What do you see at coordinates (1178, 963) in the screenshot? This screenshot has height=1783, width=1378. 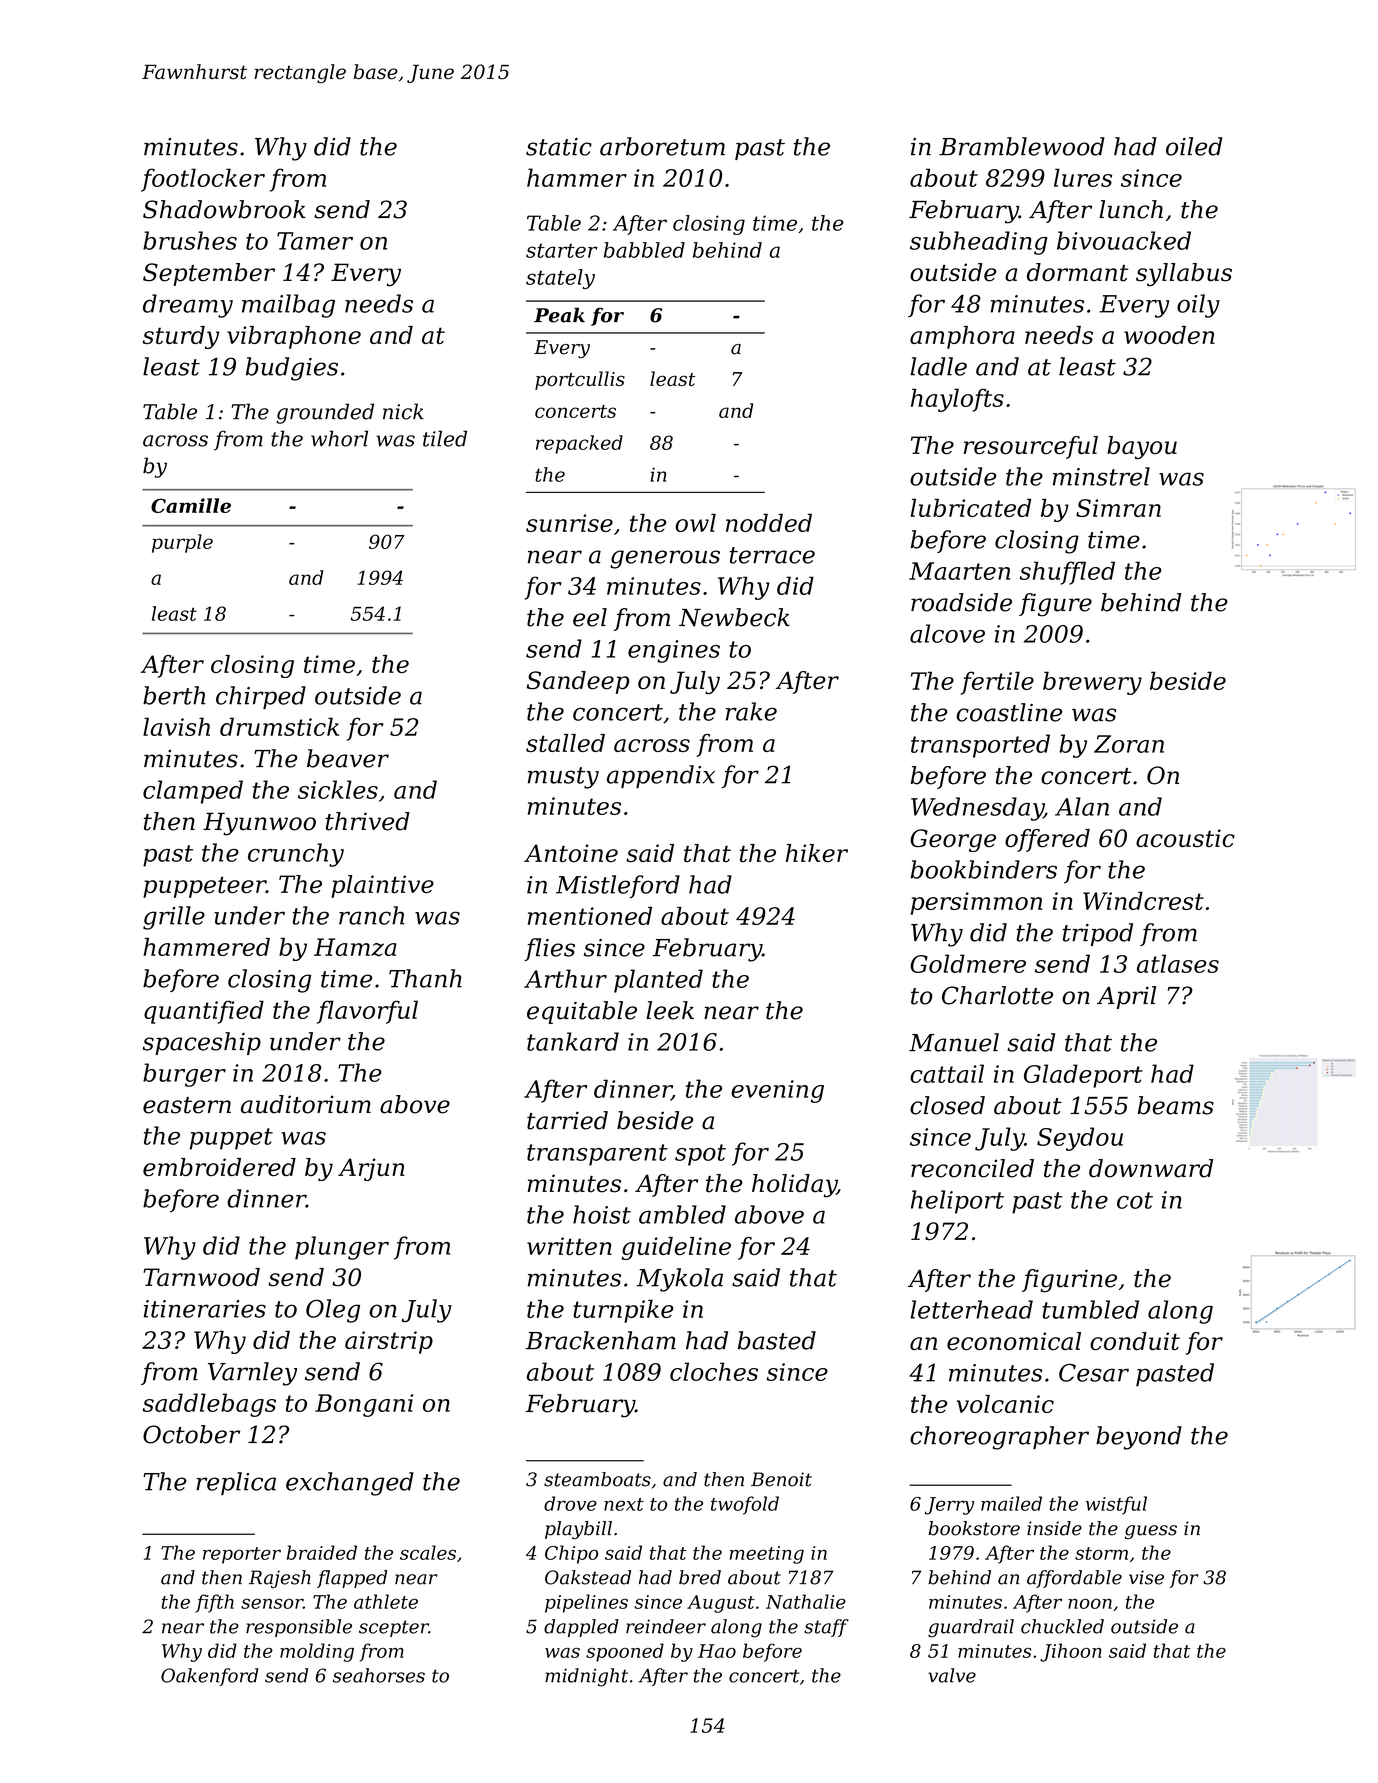 I see `atlases` at bounding box center [1178, 963].
